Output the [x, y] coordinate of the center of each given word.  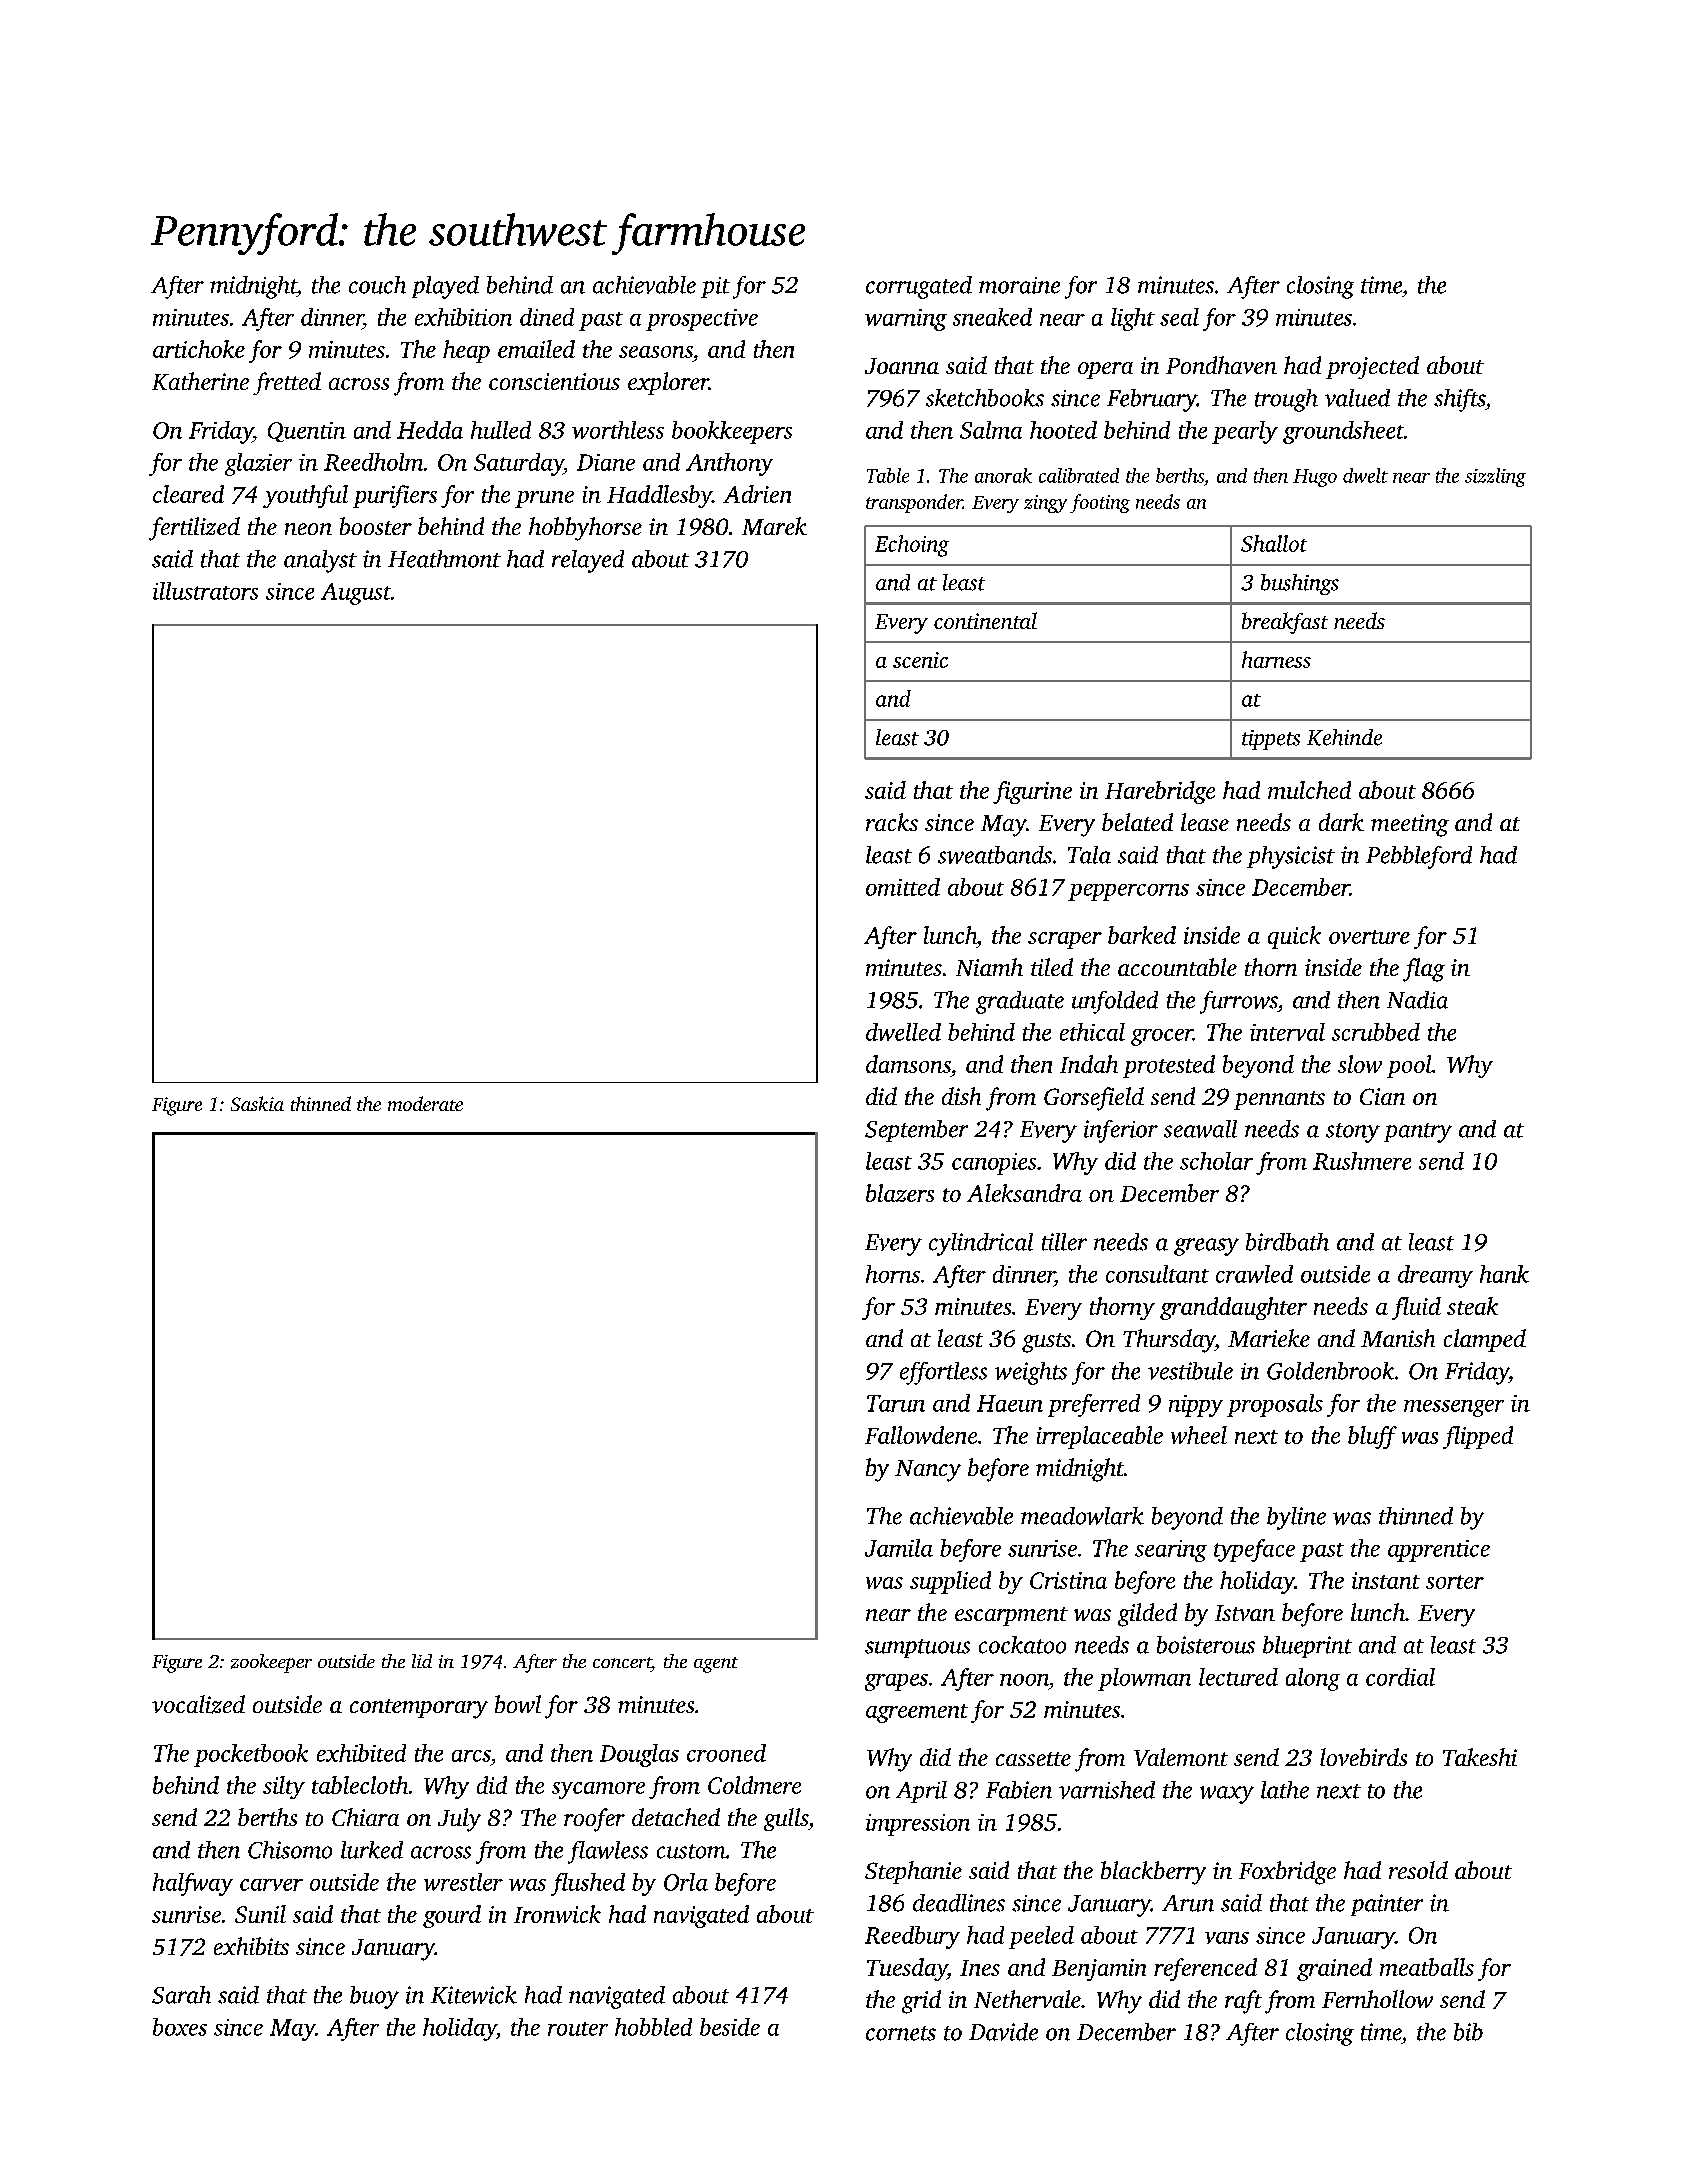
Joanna [902, 366]
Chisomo [290, 1850]
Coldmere [754, 1785]
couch [377, 285]
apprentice [1439, 1551]
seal [1179, 317]
